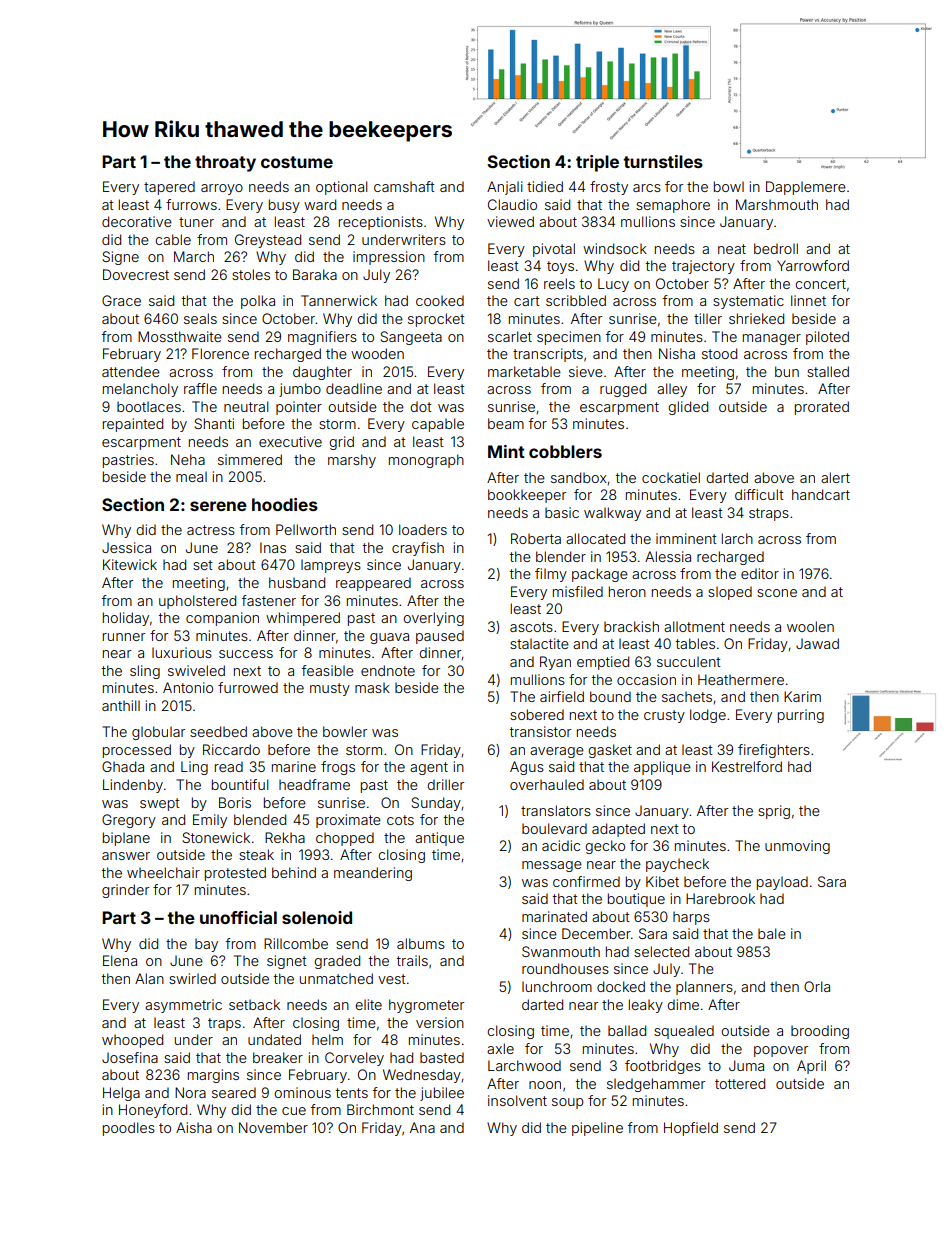  What do you see at coordinates (268, 241) in the screenshot?
I see `Greystead` at bounding box center [268, 241].
